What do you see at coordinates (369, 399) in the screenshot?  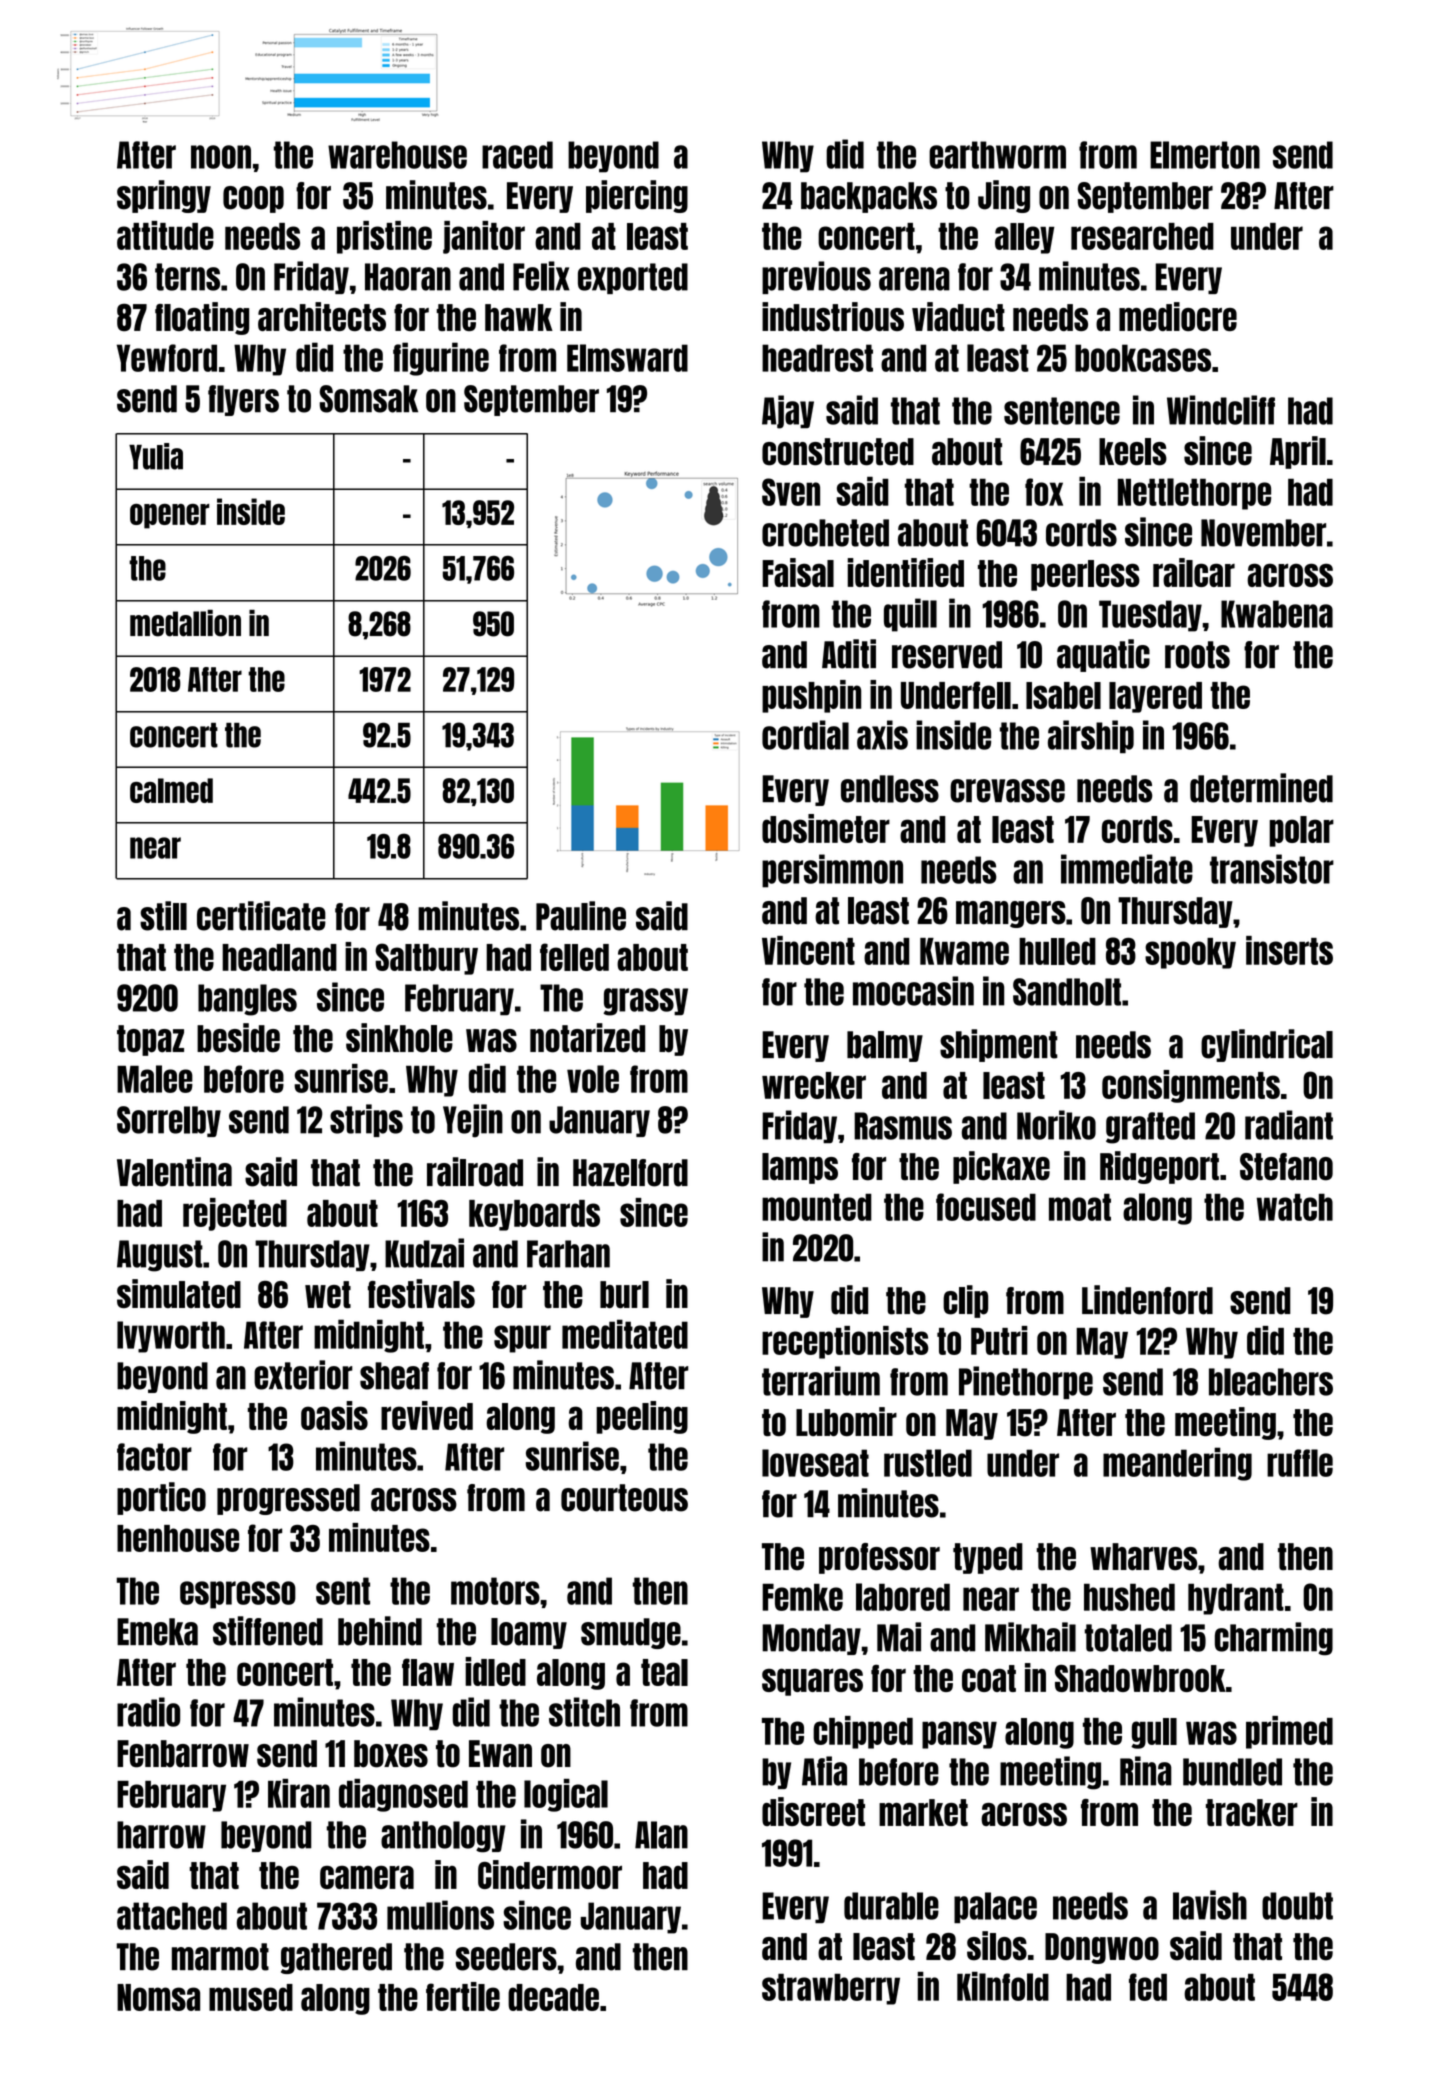 I see `Somsak` at bounding box center [369, 399].
